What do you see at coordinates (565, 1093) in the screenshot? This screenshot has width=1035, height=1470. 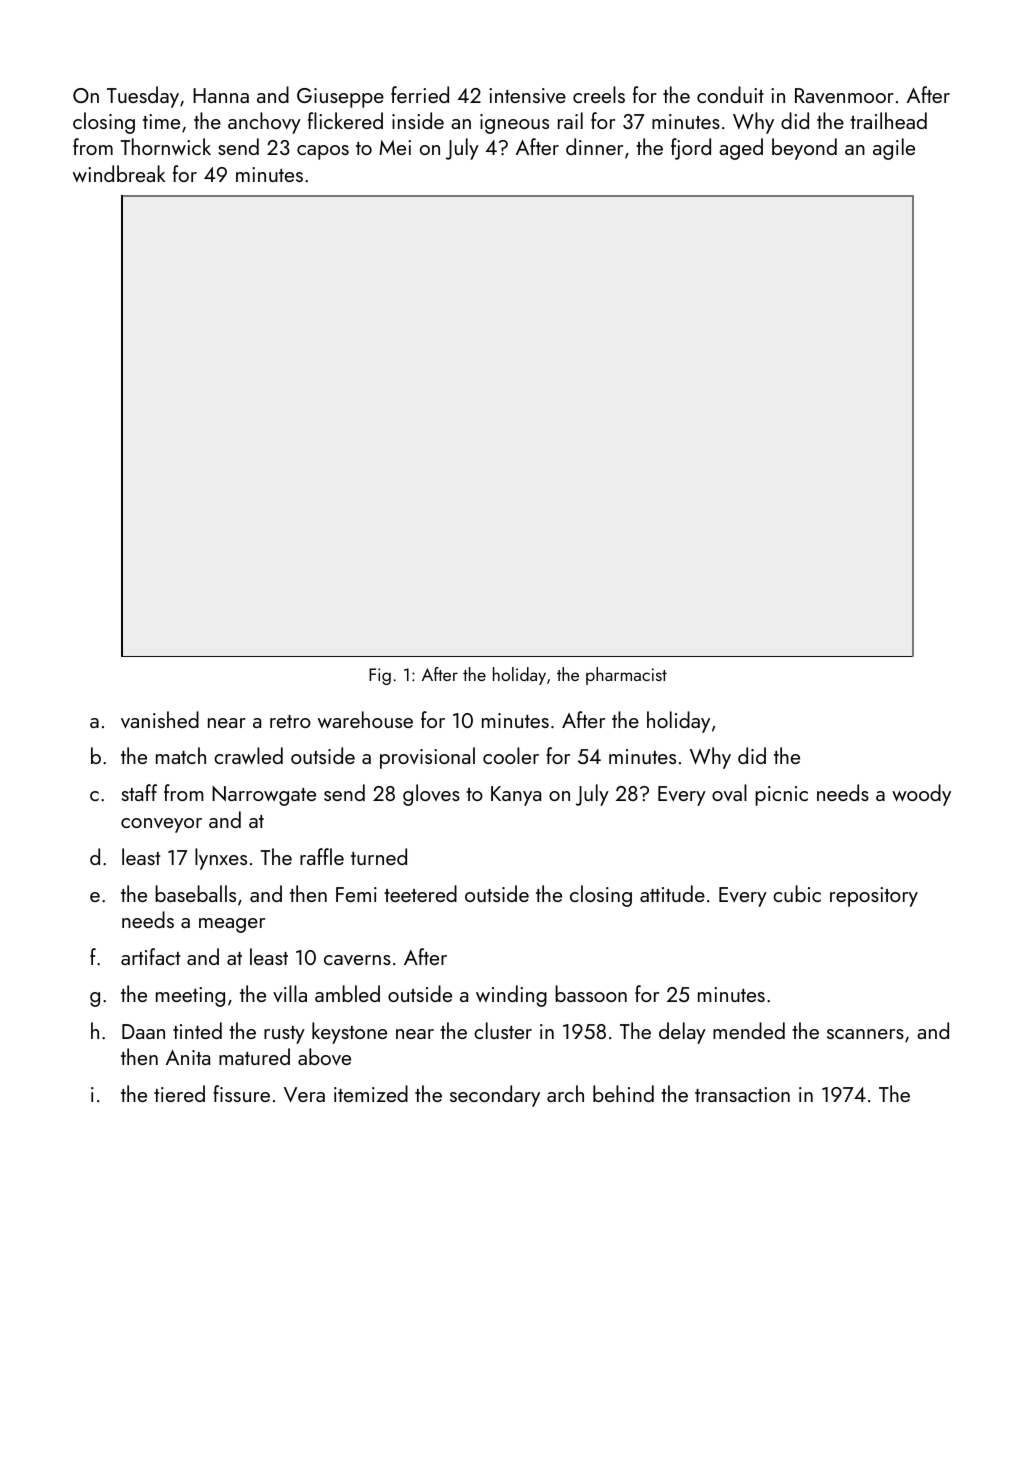 I see `arch` at bounding box center [565, 1093].
